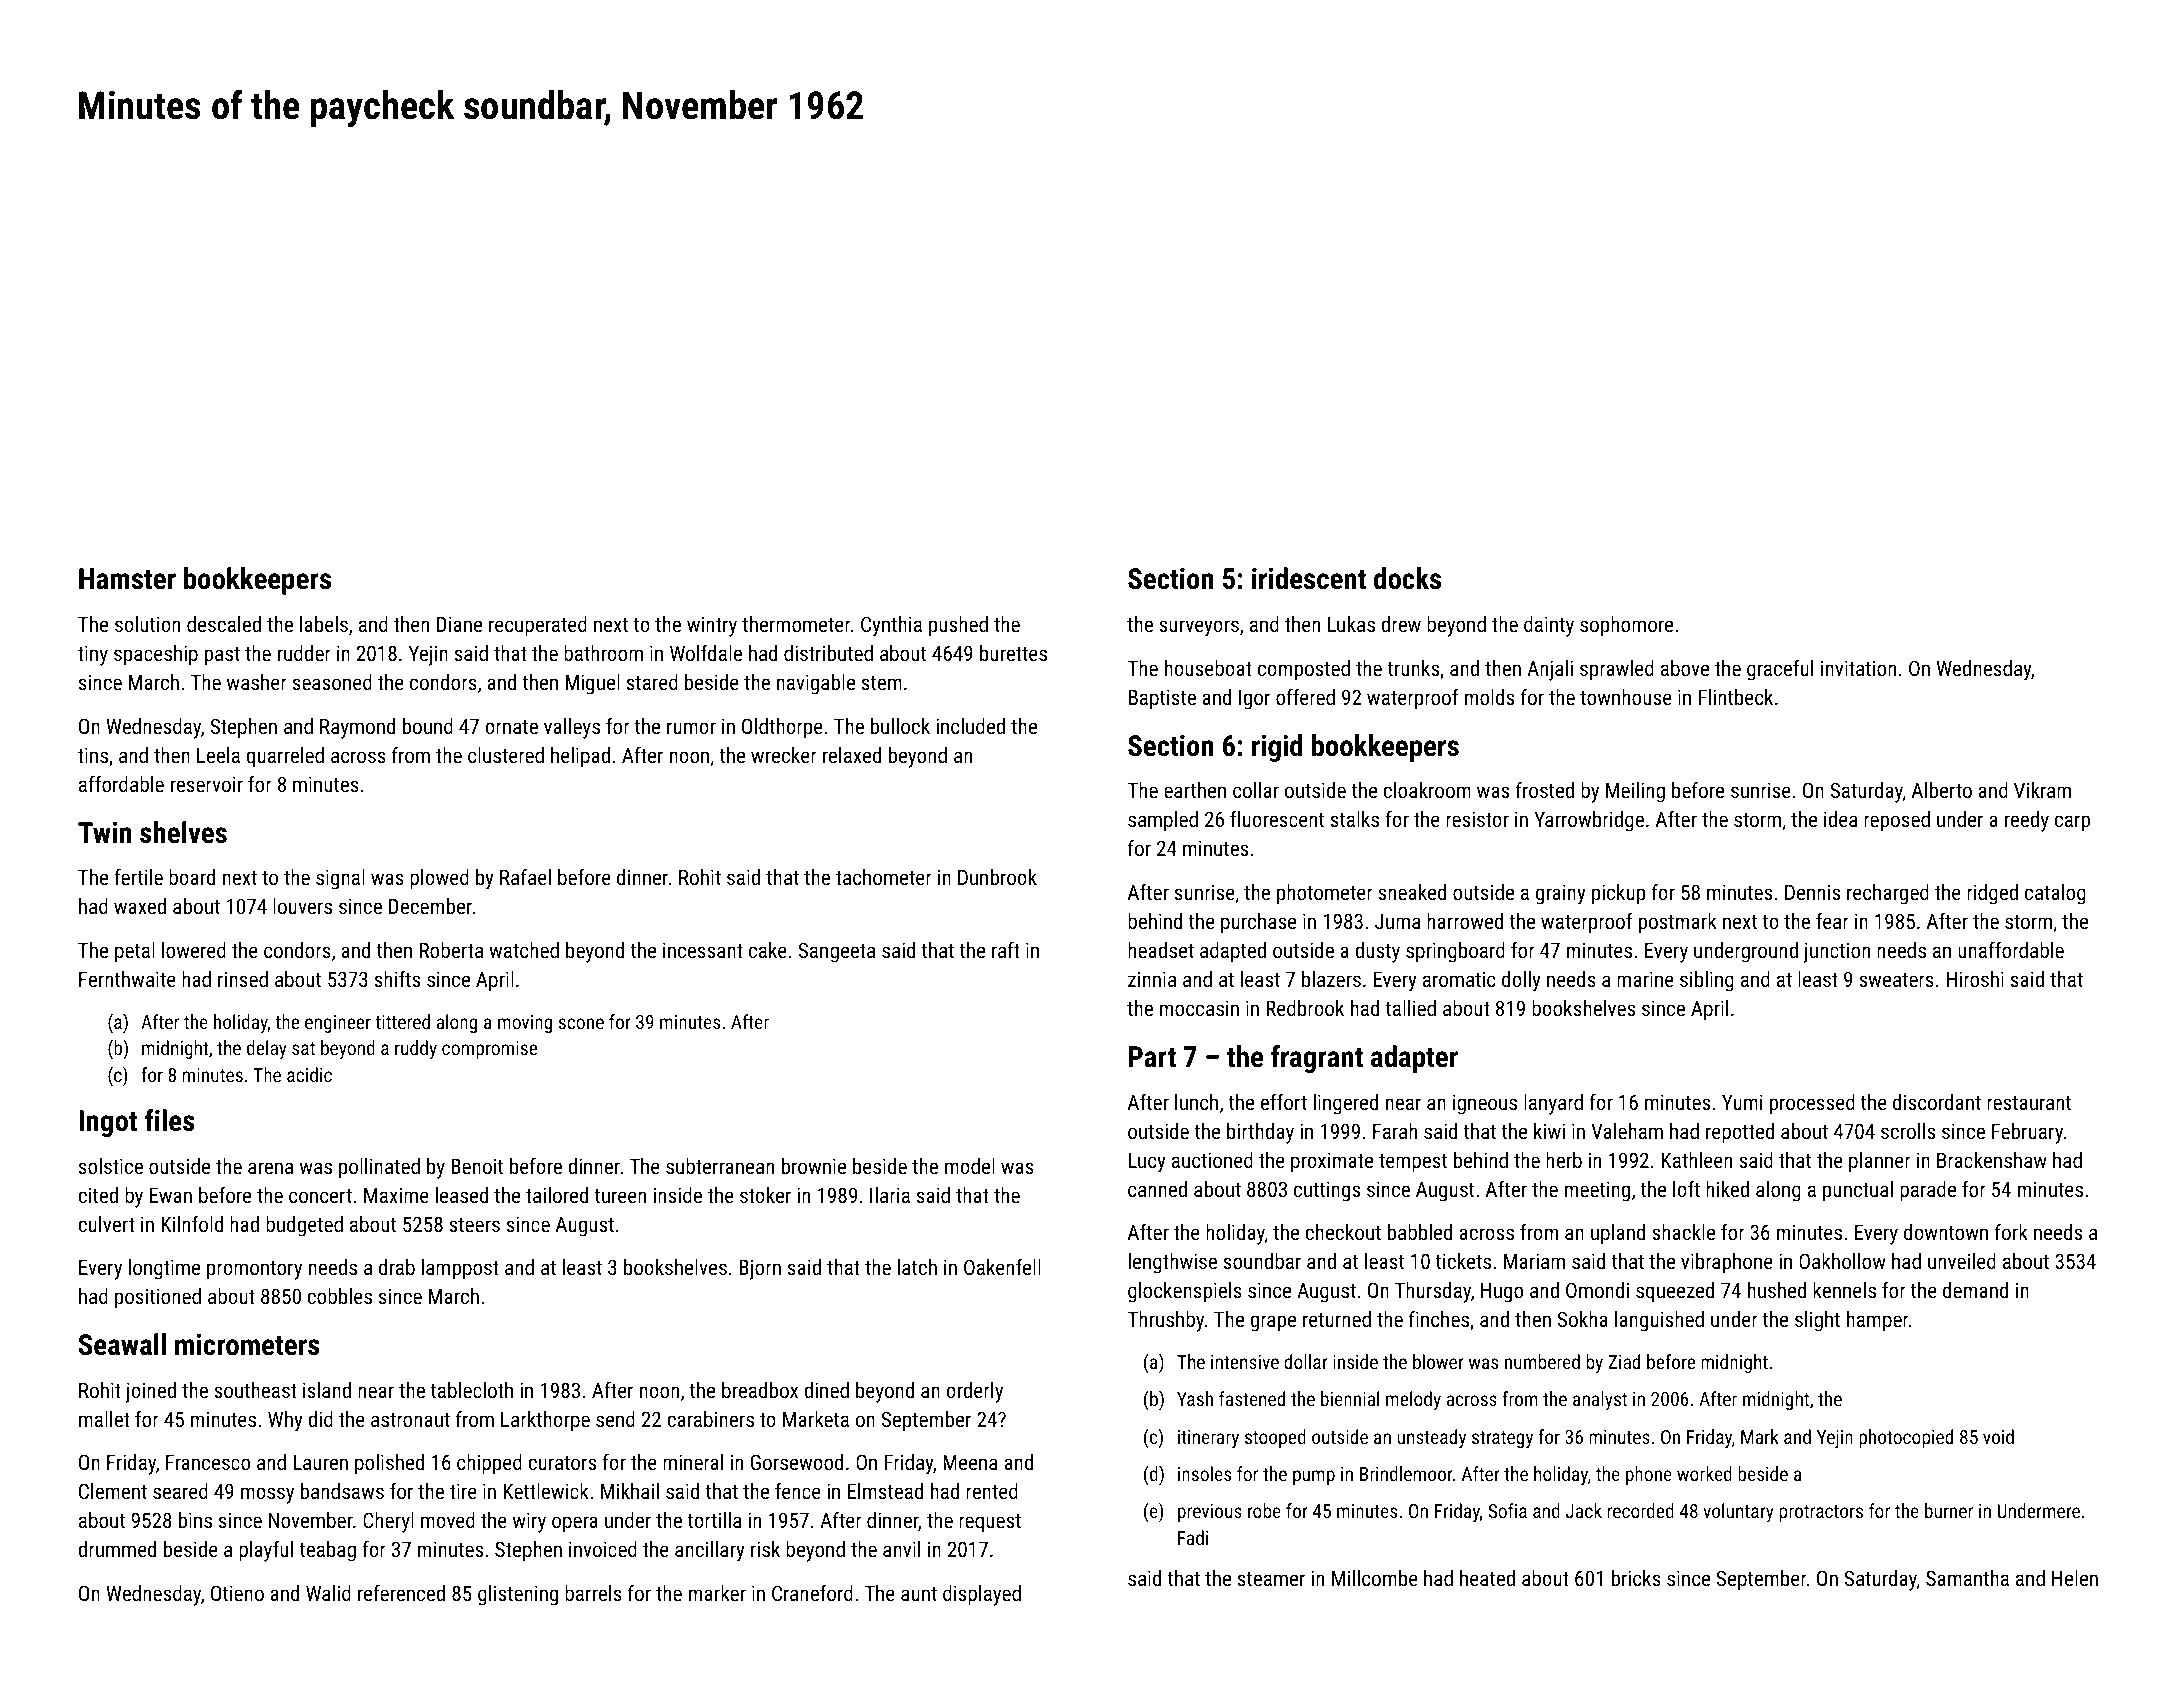 The width and height of the screenshot is (2178, 1683). What do you see at coordinates (836, 952) in the screenshot?
I see `Sangeeta` at bounding box center [836, 952].
